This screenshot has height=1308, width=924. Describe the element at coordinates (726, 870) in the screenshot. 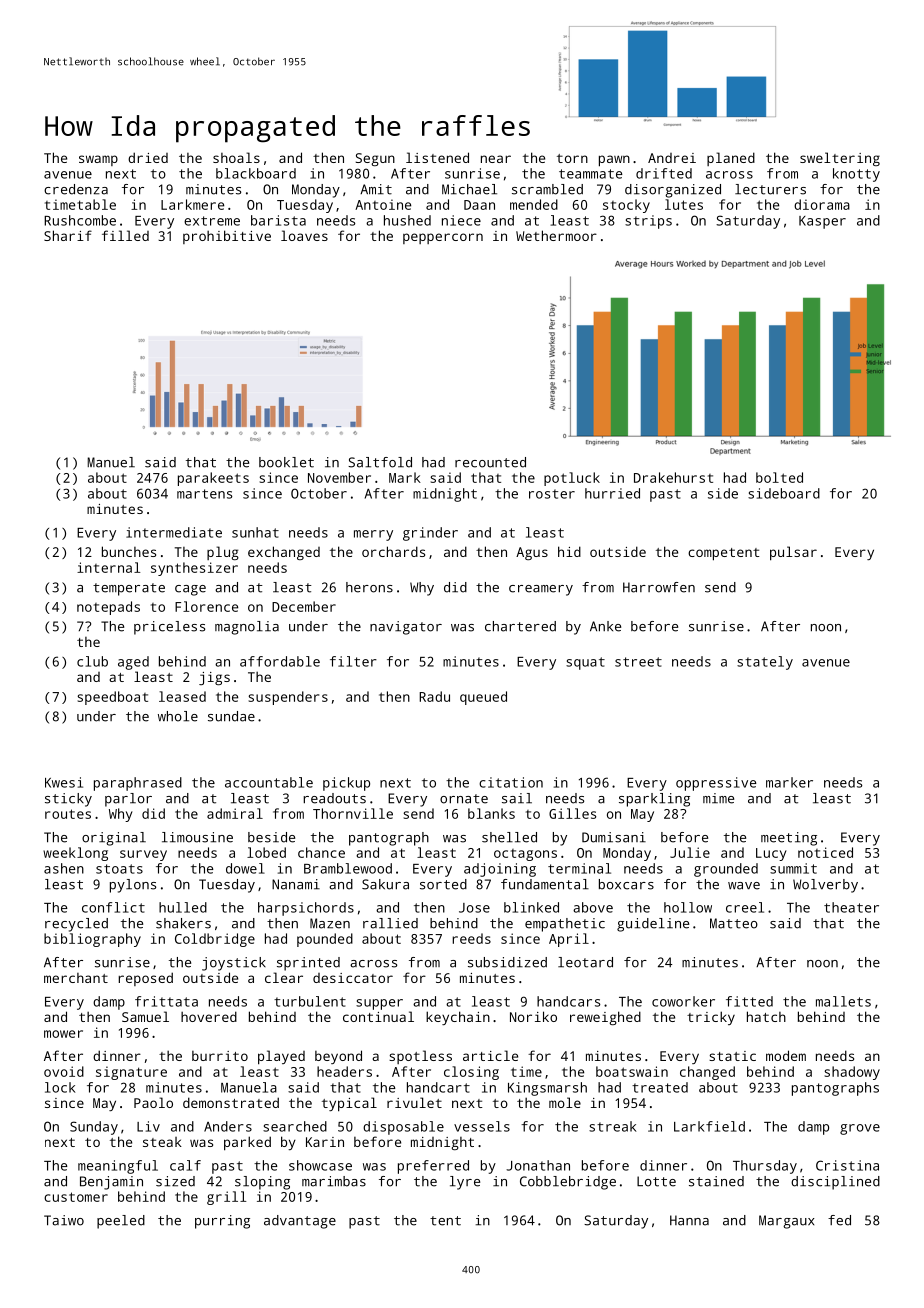

I see `grounded` at that location.
